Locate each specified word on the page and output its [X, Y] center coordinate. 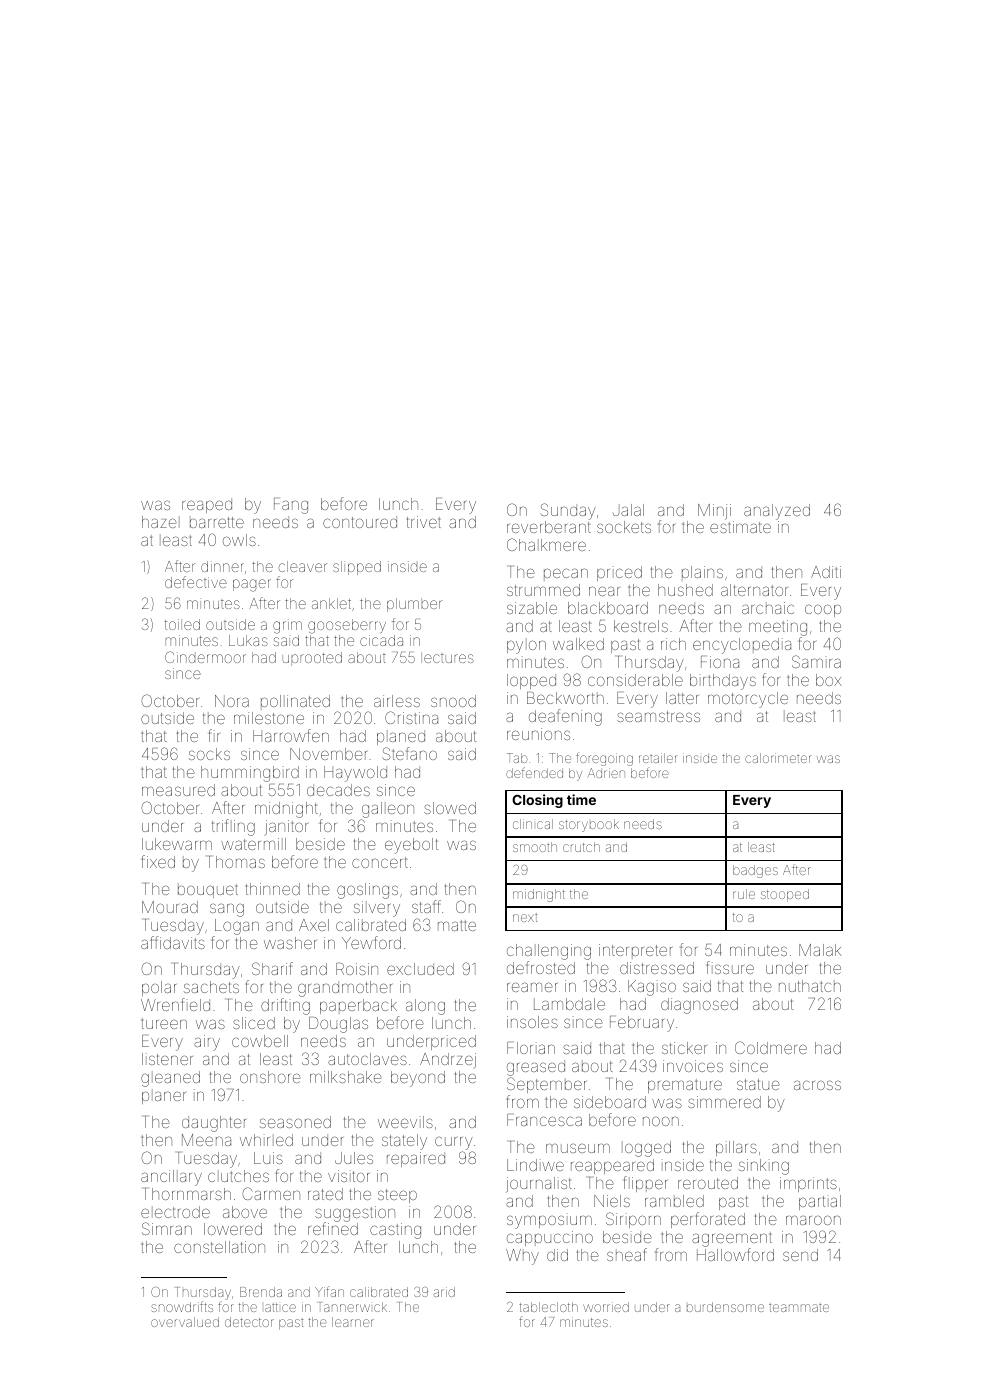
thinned [273, 889]
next [525, 918]
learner [353, 1322]
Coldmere [771, 1047]
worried [606, 1307]
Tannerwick [353, 1307]
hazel [161, 522]
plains [702, 573]
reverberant [549, 527]
